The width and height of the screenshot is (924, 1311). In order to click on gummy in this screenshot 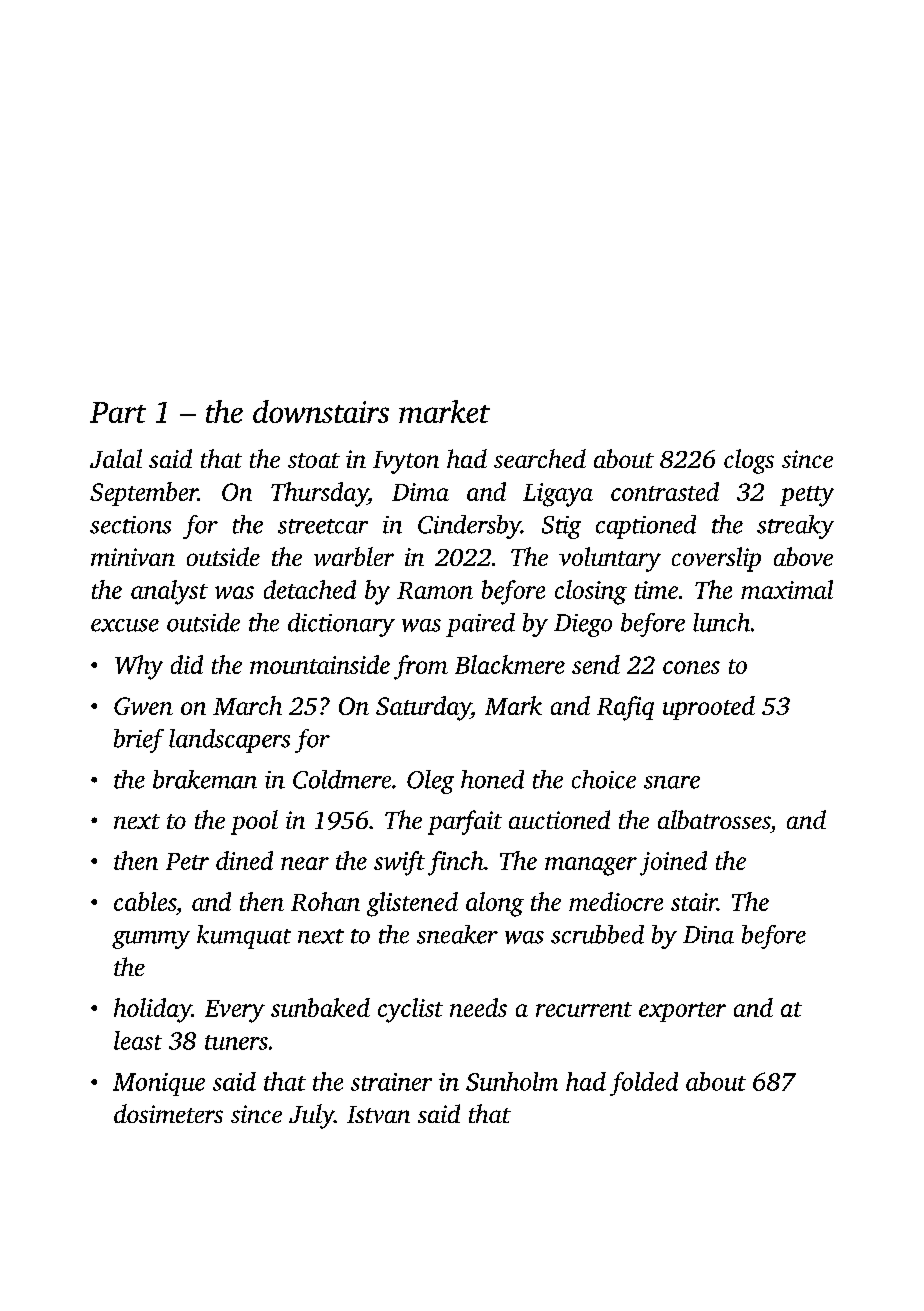, I will do `click(151, 940)`.
